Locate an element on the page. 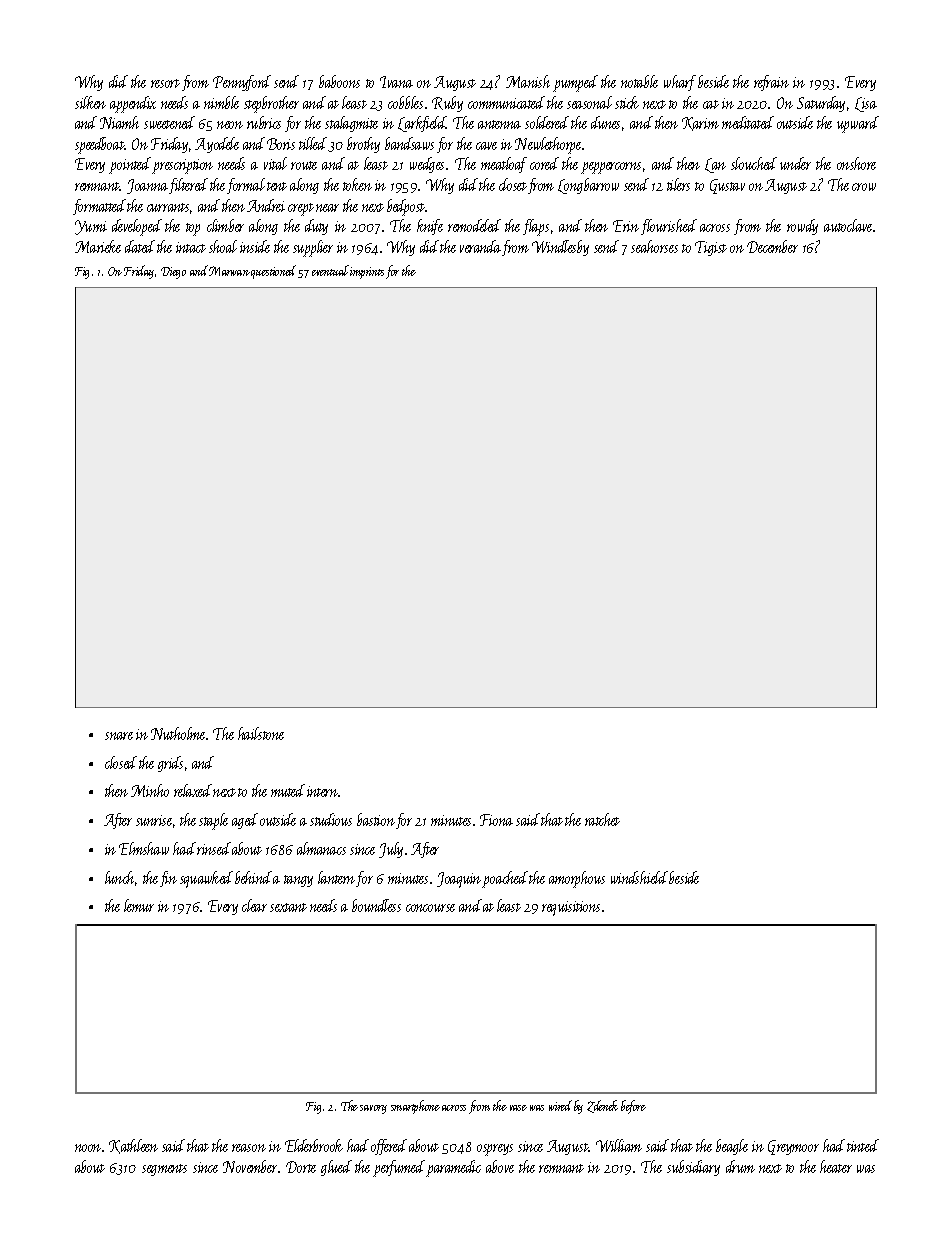  Windlesby is located at coordinates (560, 248).
